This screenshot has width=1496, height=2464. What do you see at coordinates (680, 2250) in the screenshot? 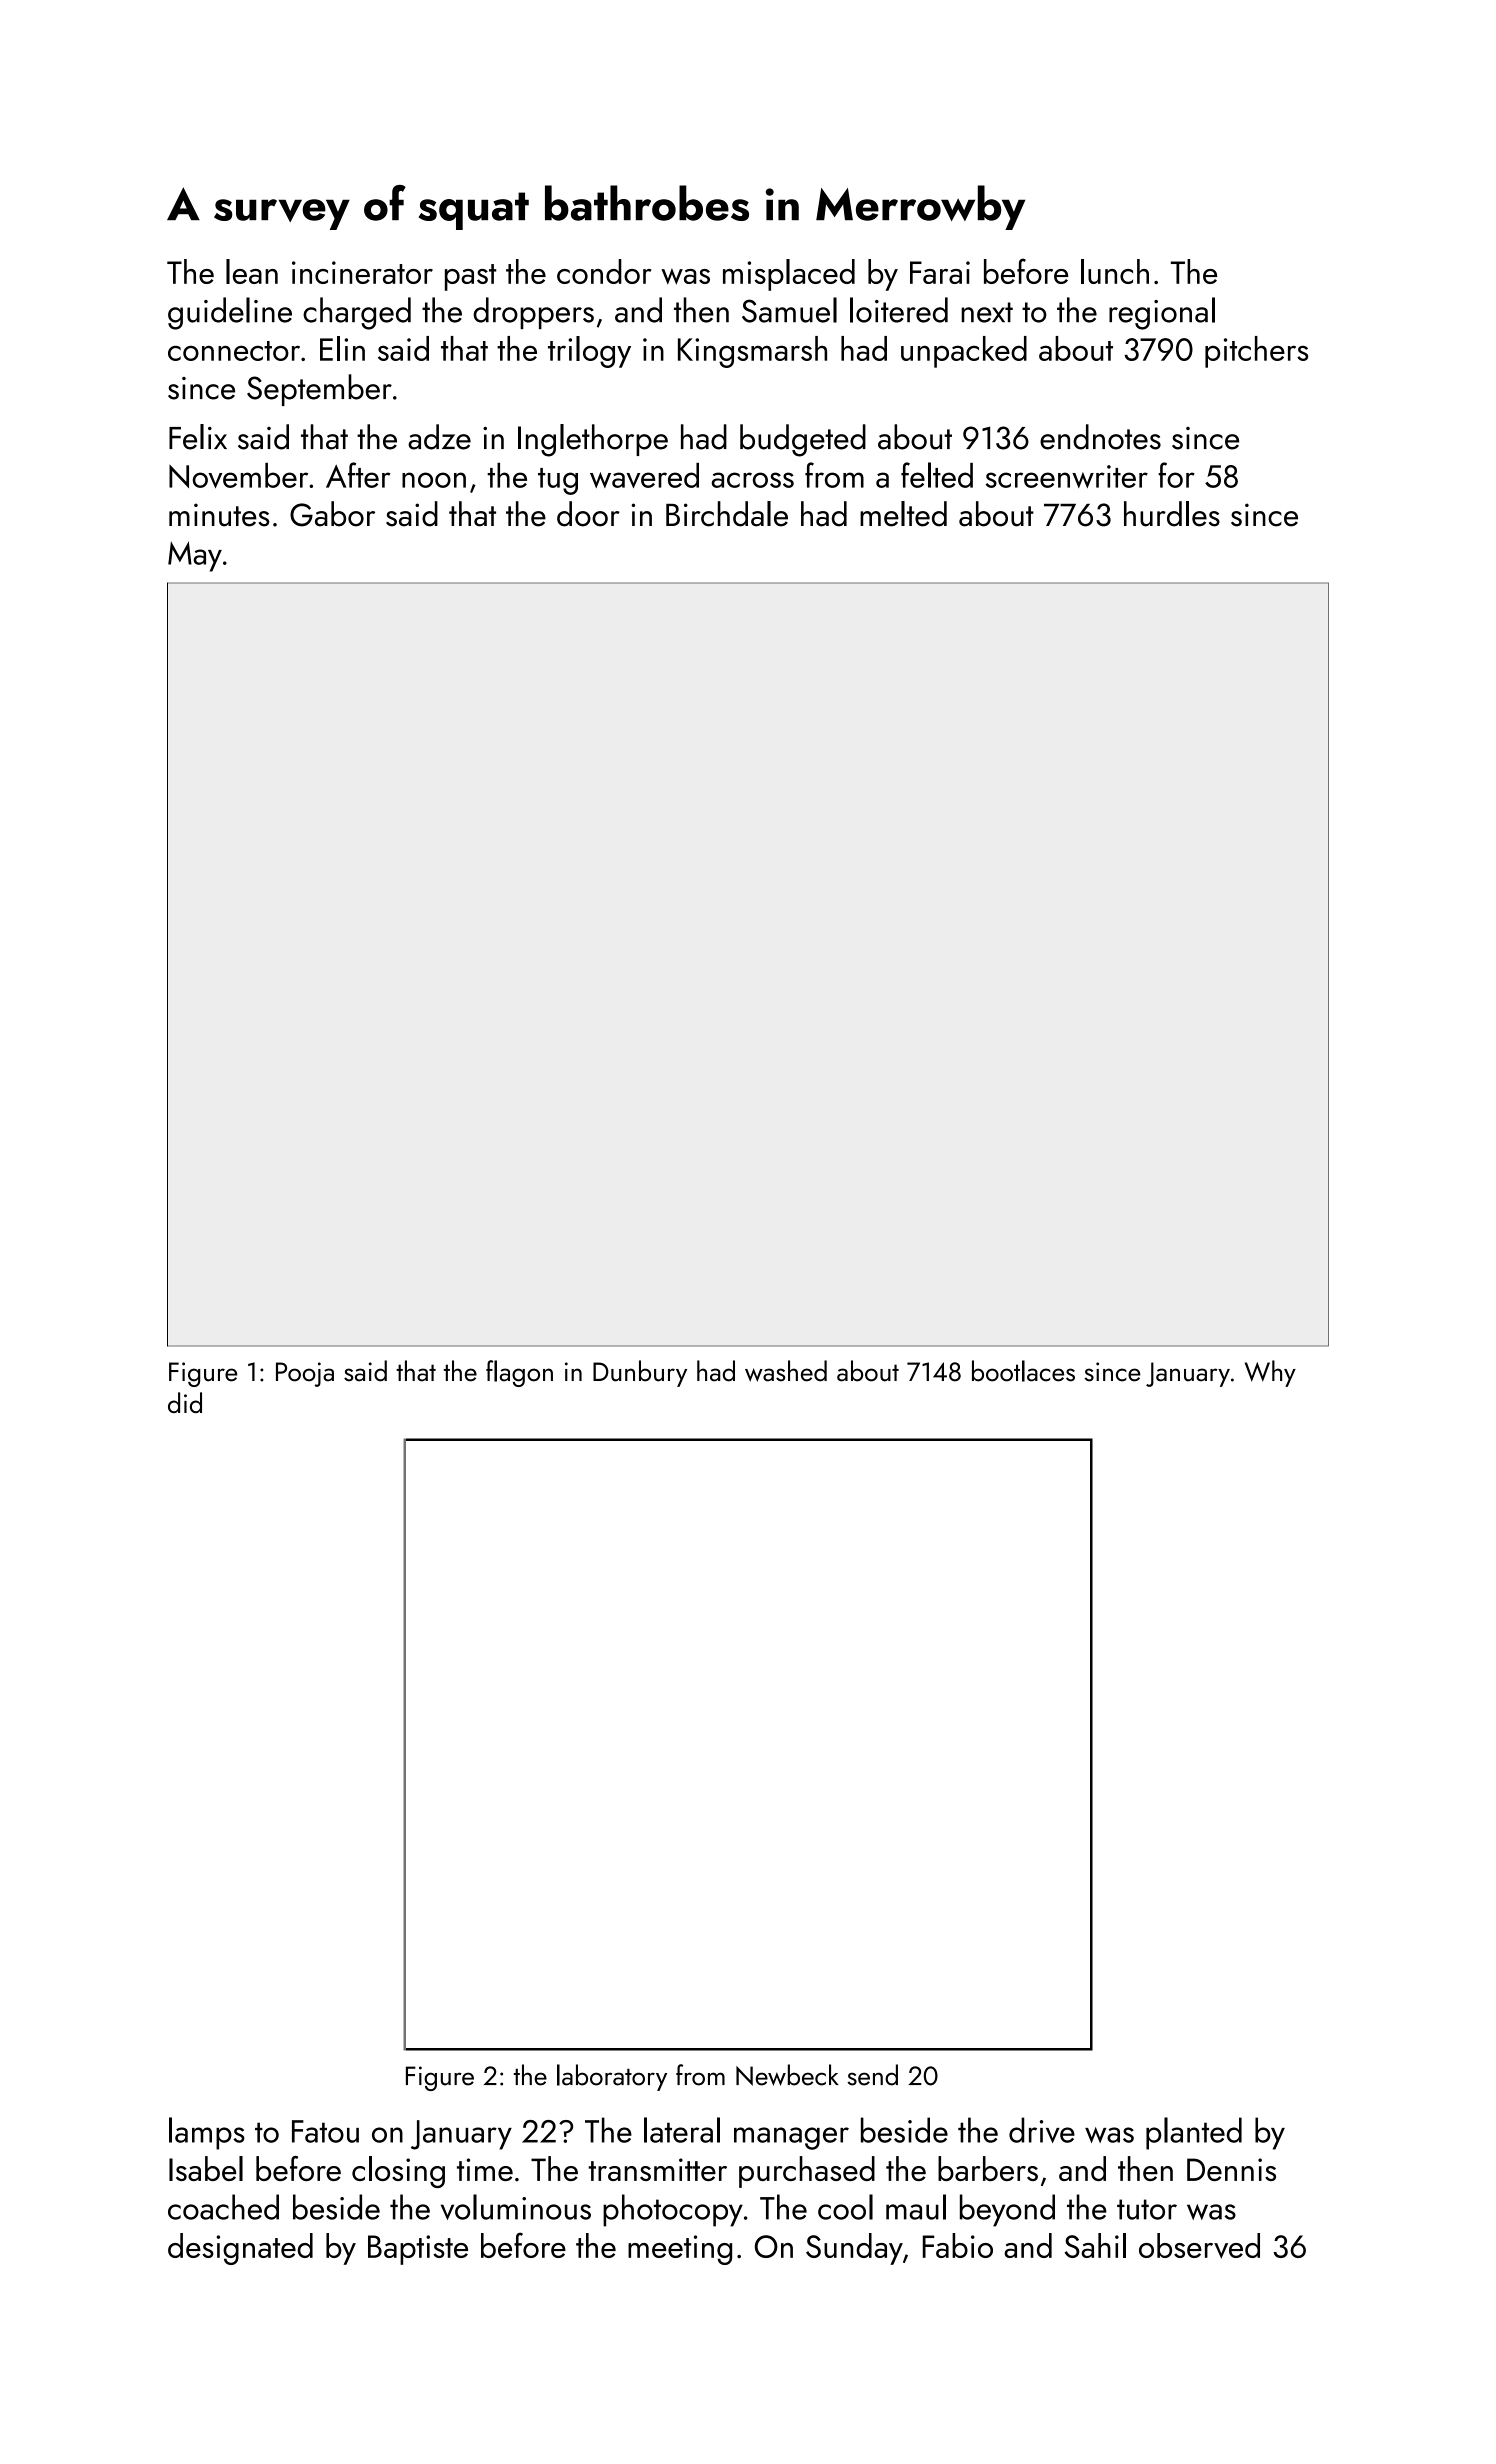
I see `meeting` at bounding box center [680, 2250].
